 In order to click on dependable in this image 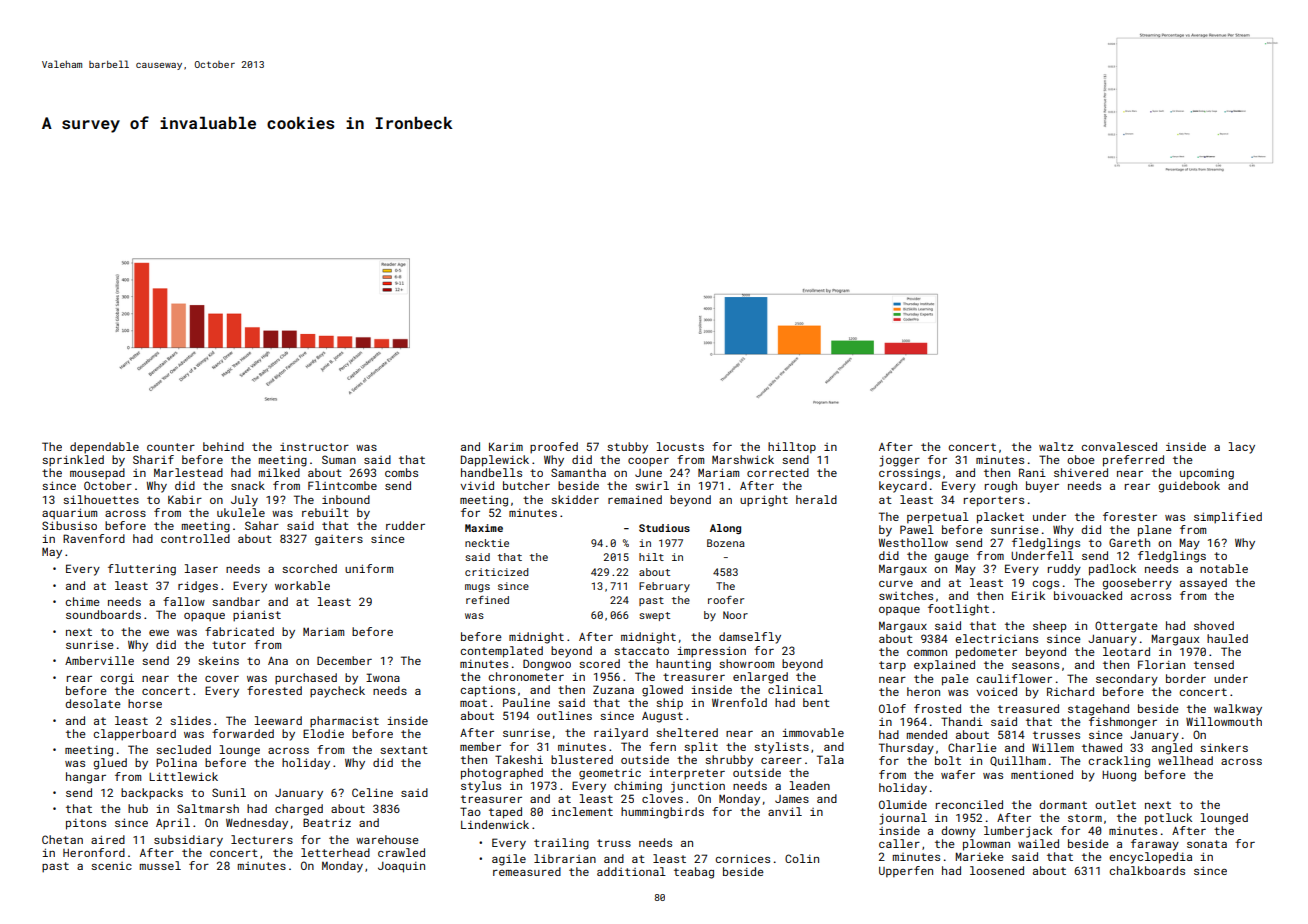, I will do `click(104, 448)`.
